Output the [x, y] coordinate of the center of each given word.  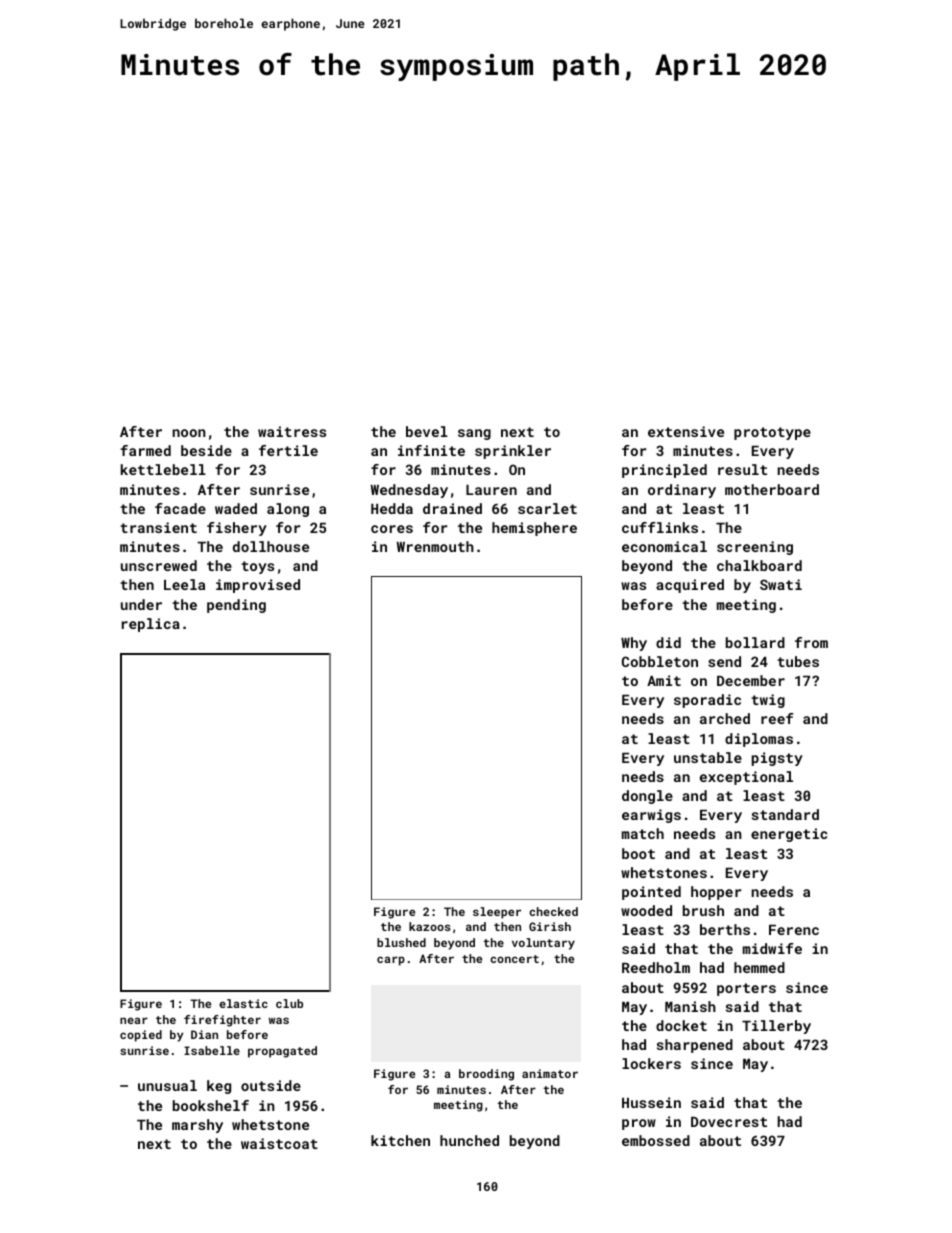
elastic [243, 1003]
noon [189, 433]
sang [474, 434]
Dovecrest [729, 1122]
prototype [772, 433]
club [289, 1003]
